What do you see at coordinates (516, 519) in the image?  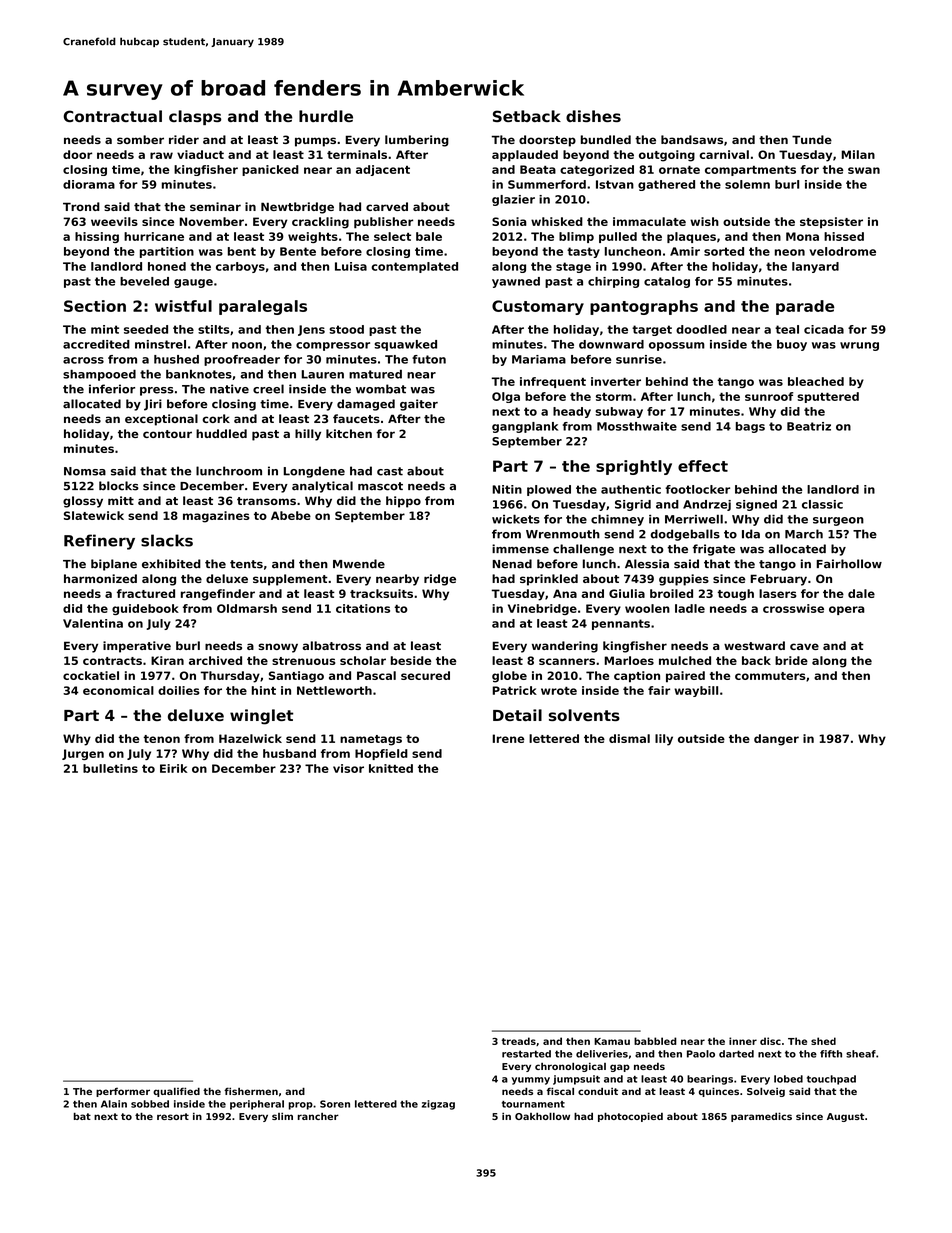 I see `wickets` at bounding box center [516, 519].
